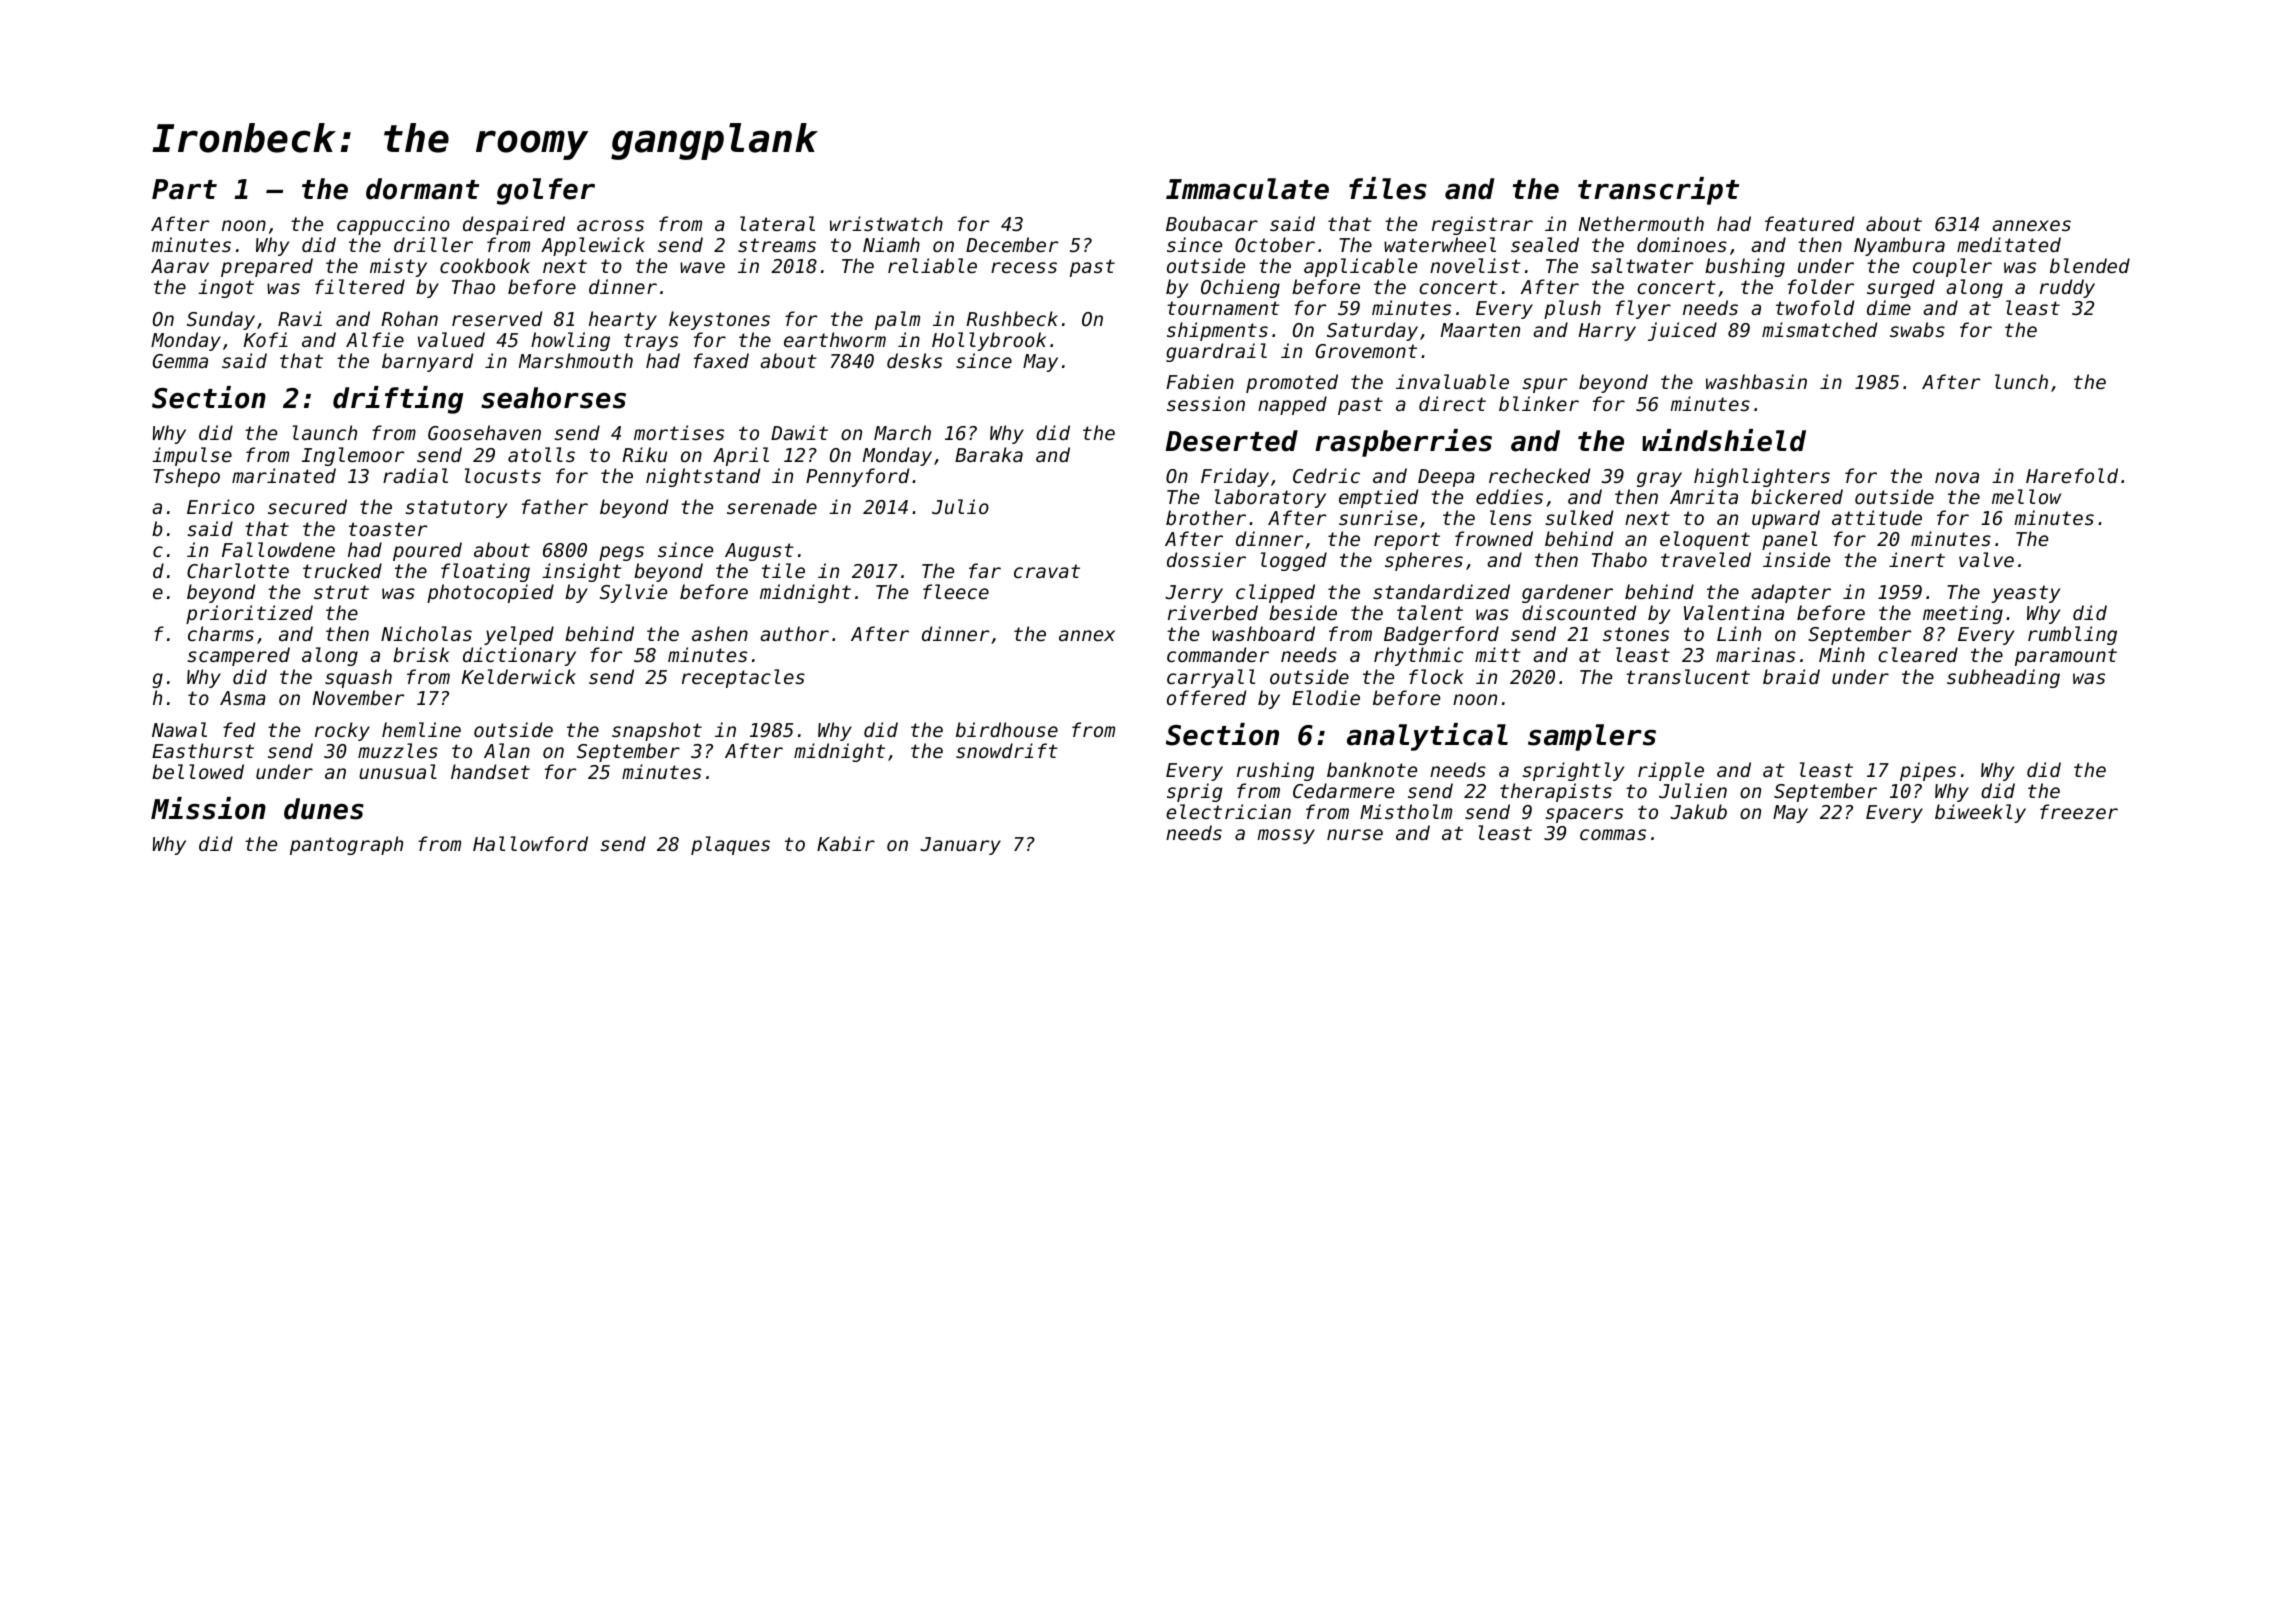 The height and width of the document is (1620, 2292). What do you see at coordinates (1206, 517) in the document?
I see `brother` at bounding box center [1206, 517].
